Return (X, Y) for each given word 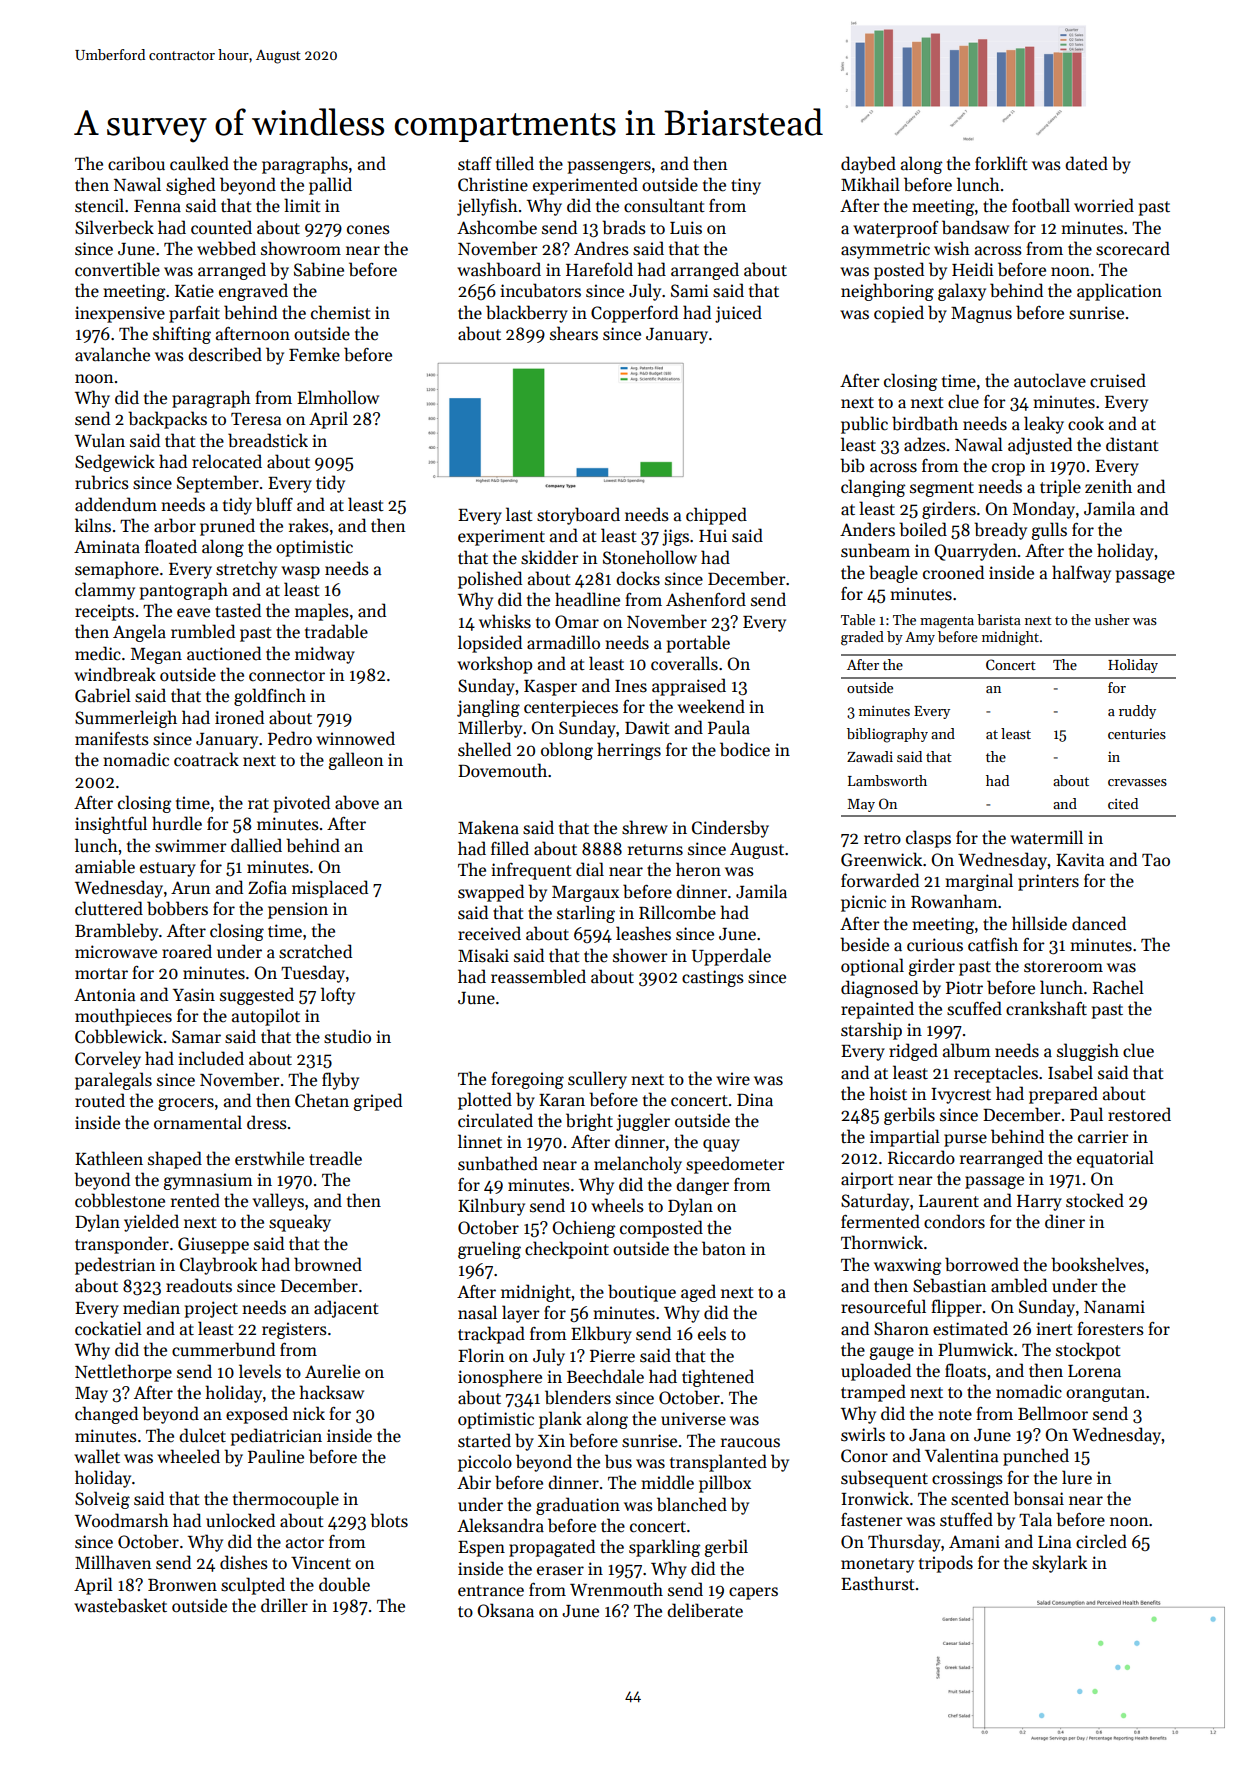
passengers (609, 167)
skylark (1059, 1564)
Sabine (319, 269)
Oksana (505, 1610)
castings (713, 978)
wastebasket (120, 1605)
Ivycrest (961, 1096)
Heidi (973, 269)
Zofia (267, 888)
